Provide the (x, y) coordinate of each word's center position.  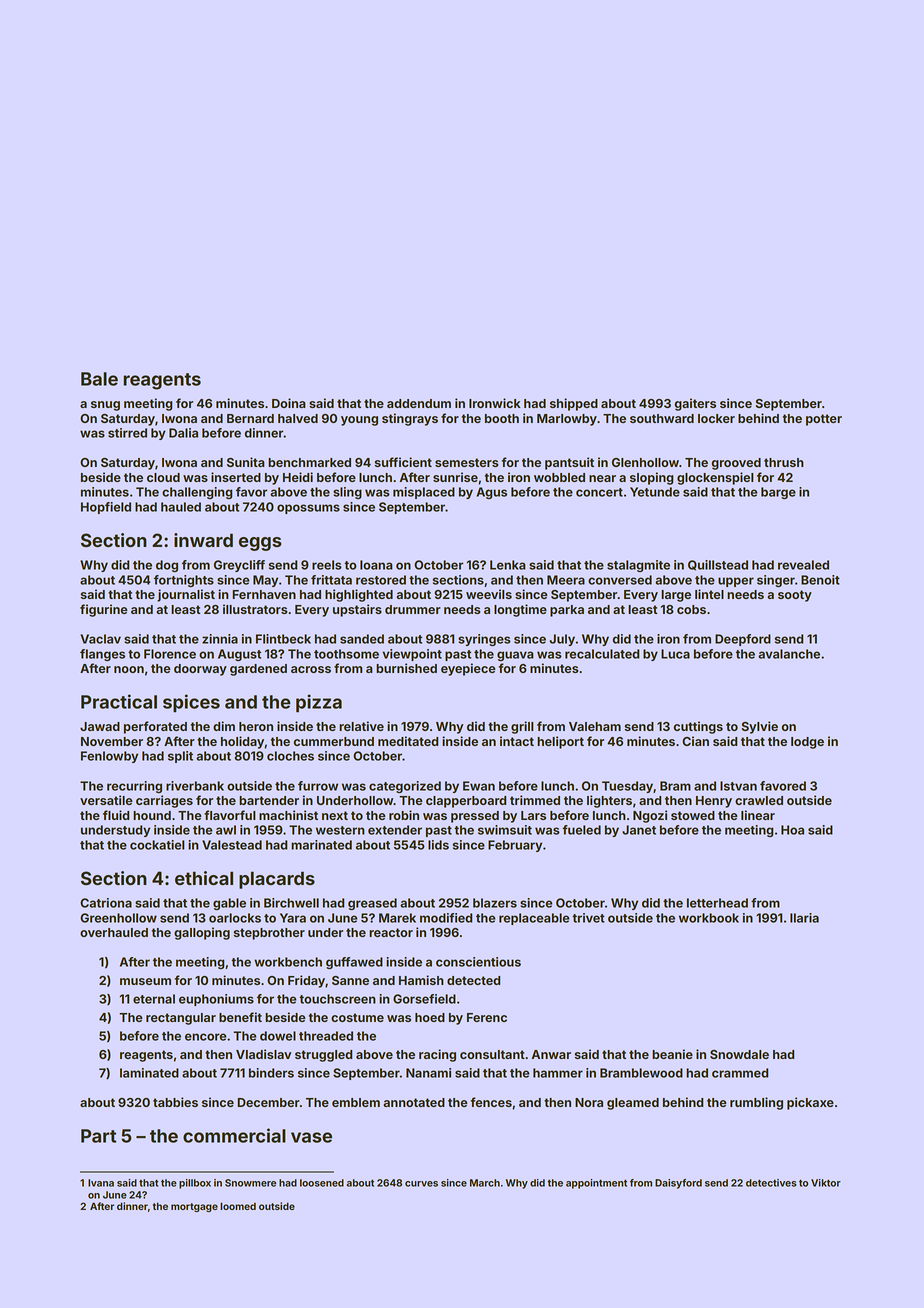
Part (98, 1136)
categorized (405, 787)
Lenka (508, 565)
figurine (104, 610)
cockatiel (157, 845)
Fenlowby (109, 757)
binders (271, 1073)
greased (372, 904)
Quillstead (718, 565)
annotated (414, 1102)
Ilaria (804, 918)
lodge (807, 743)
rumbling (756, 1103)
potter (824, 420)
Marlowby (567, 420)
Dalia (183, 433)
